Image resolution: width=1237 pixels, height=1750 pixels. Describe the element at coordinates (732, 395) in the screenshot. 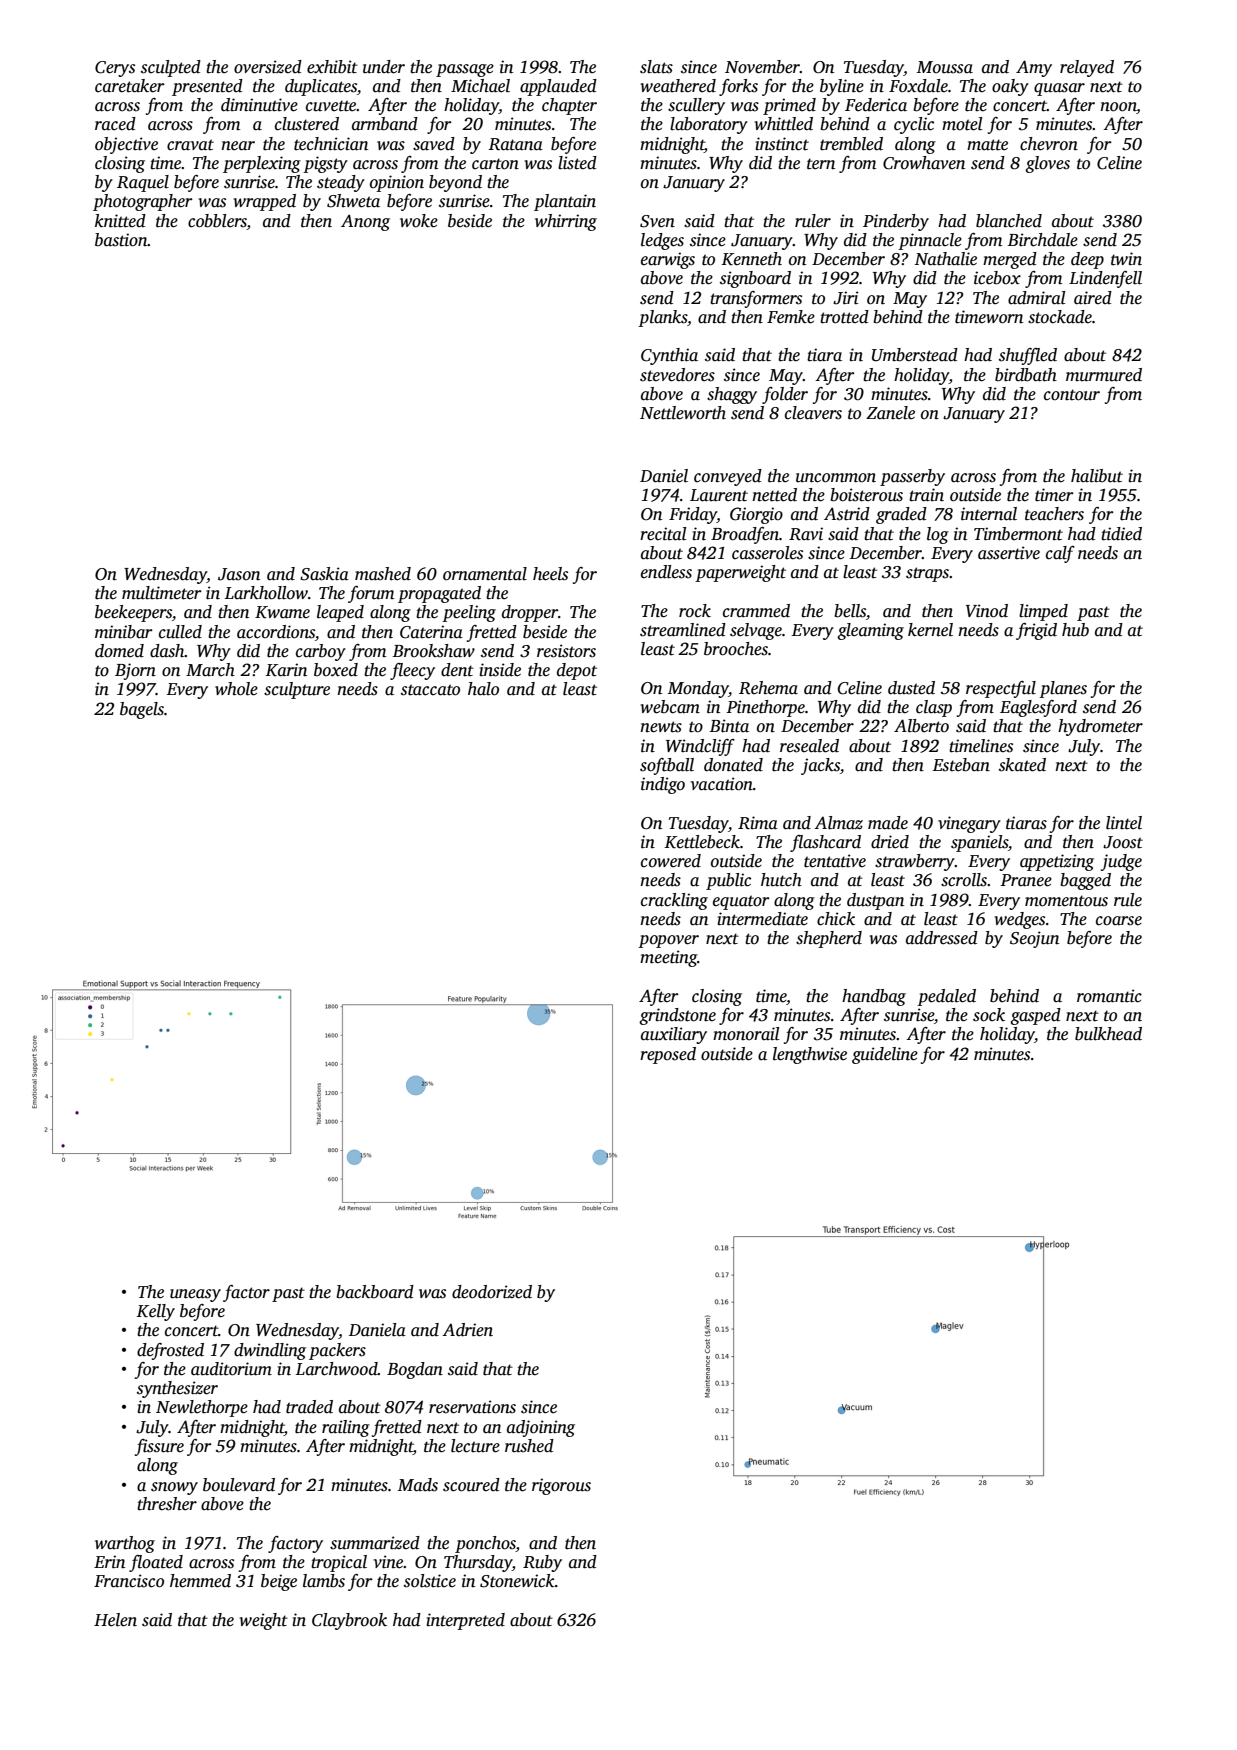

I see `shaggy` at that location.
